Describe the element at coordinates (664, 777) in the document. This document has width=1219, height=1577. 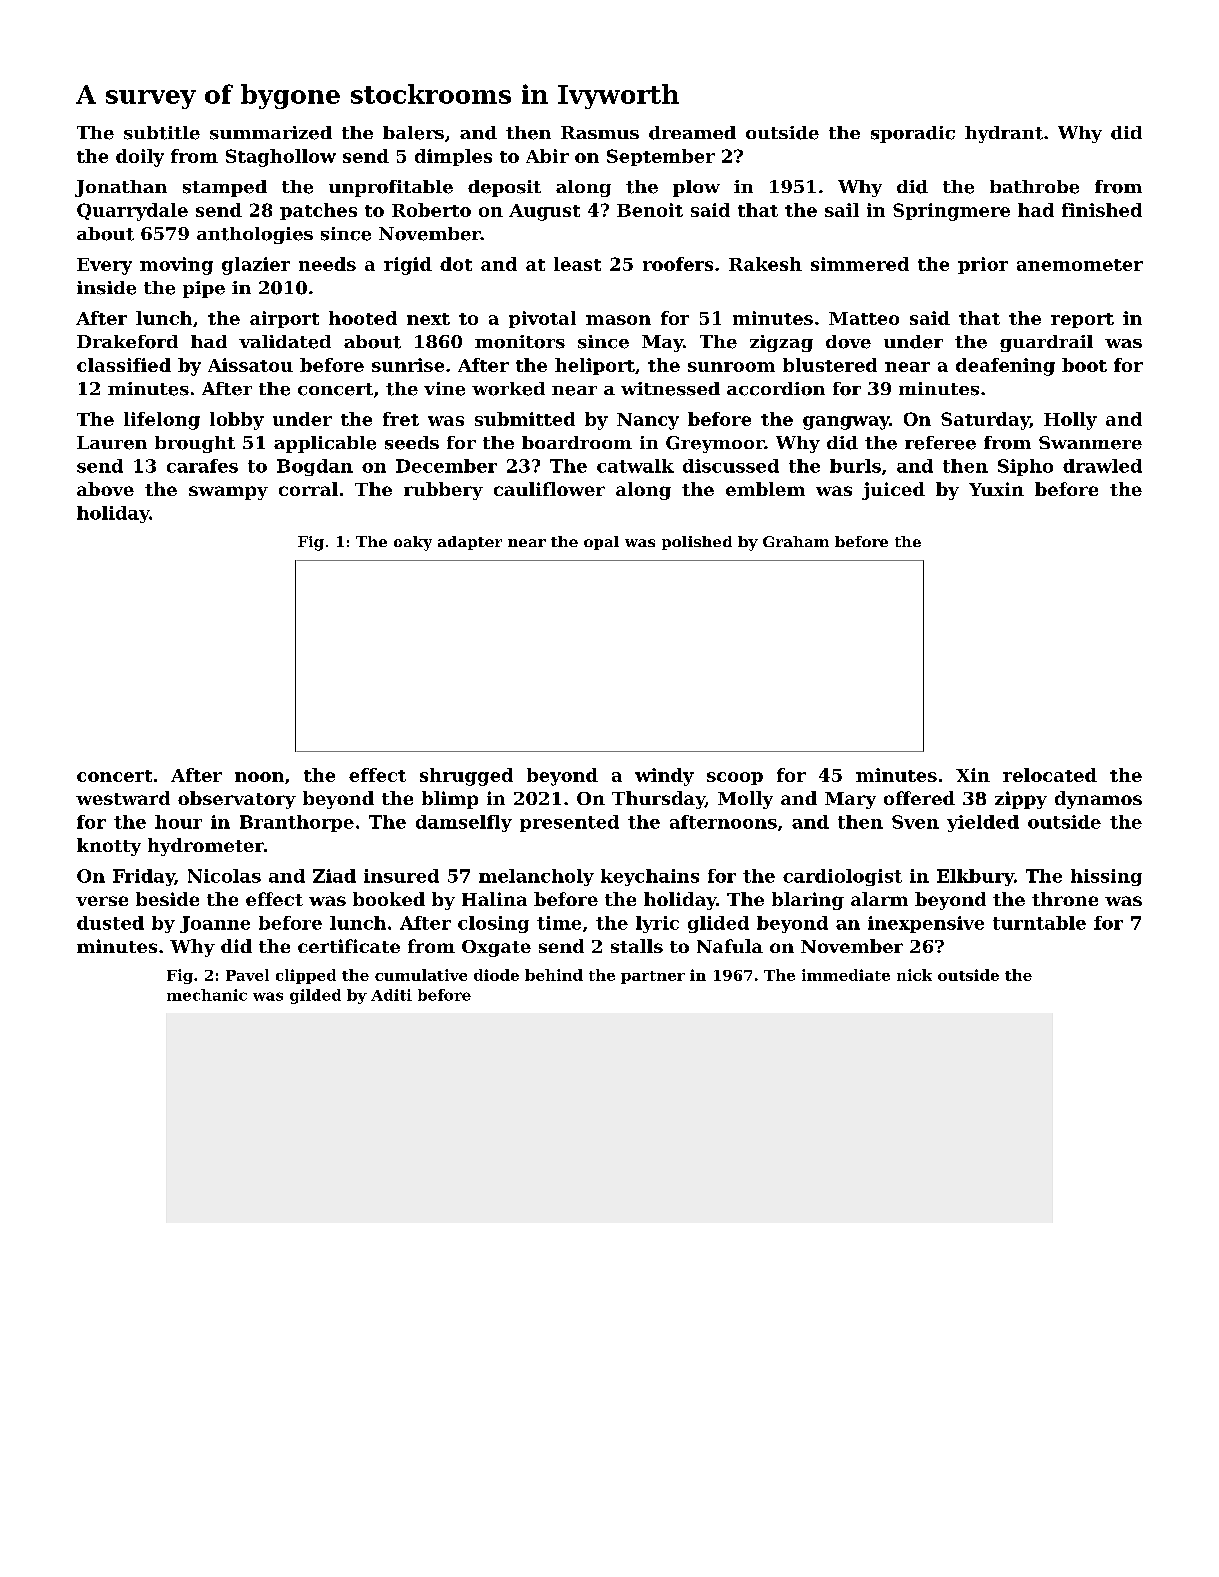
I see `windy` at that location.
